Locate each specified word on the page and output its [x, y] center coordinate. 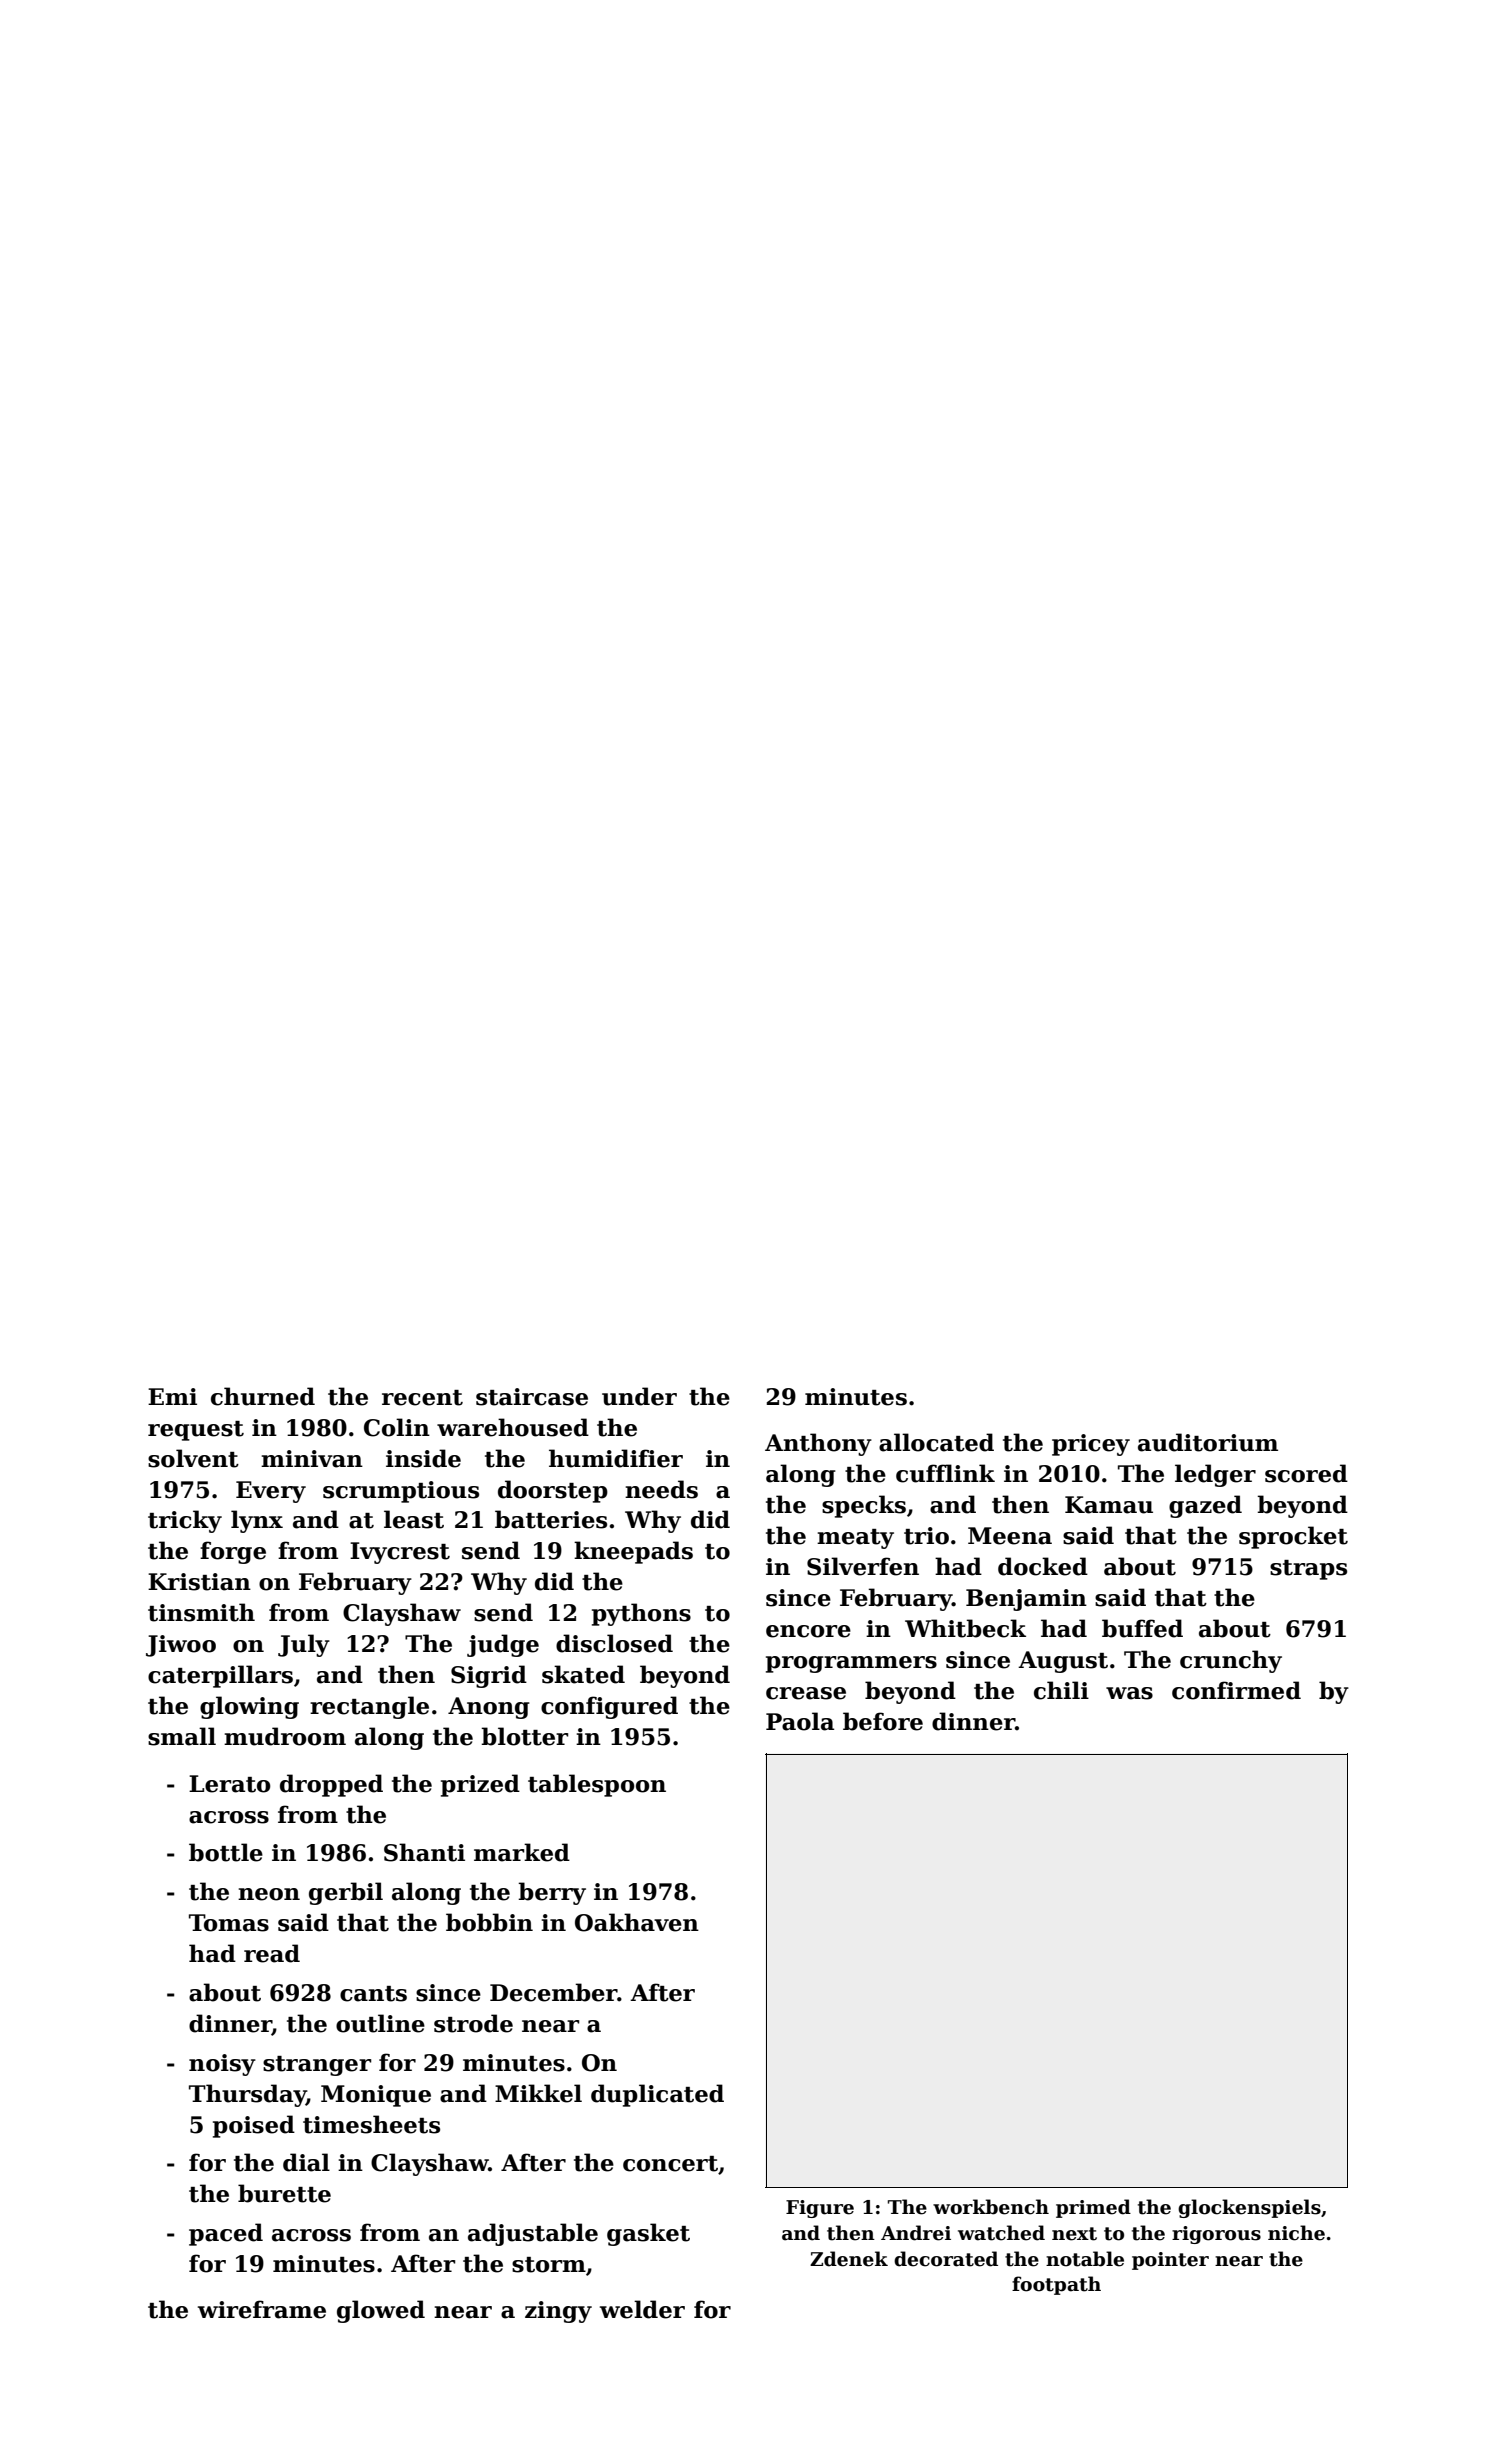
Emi [172, 1396]
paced [226, 2234]
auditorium [1208, 1442]
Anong [489, 1708]
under [639, 1396]
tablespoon [597, 1785]
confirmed [1236, 1690]
